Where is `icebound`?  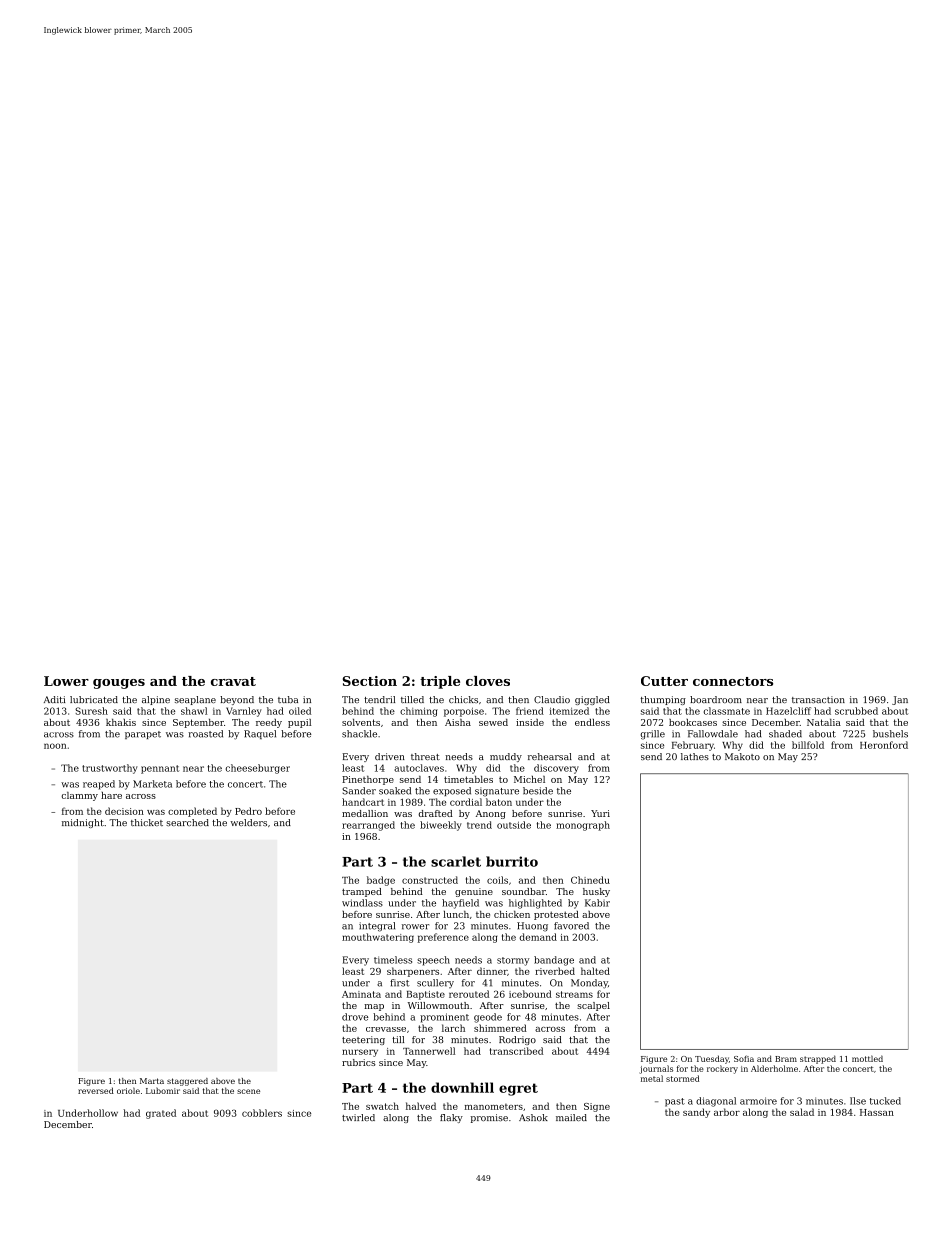 icebound is located at coordinates (530, 994).
